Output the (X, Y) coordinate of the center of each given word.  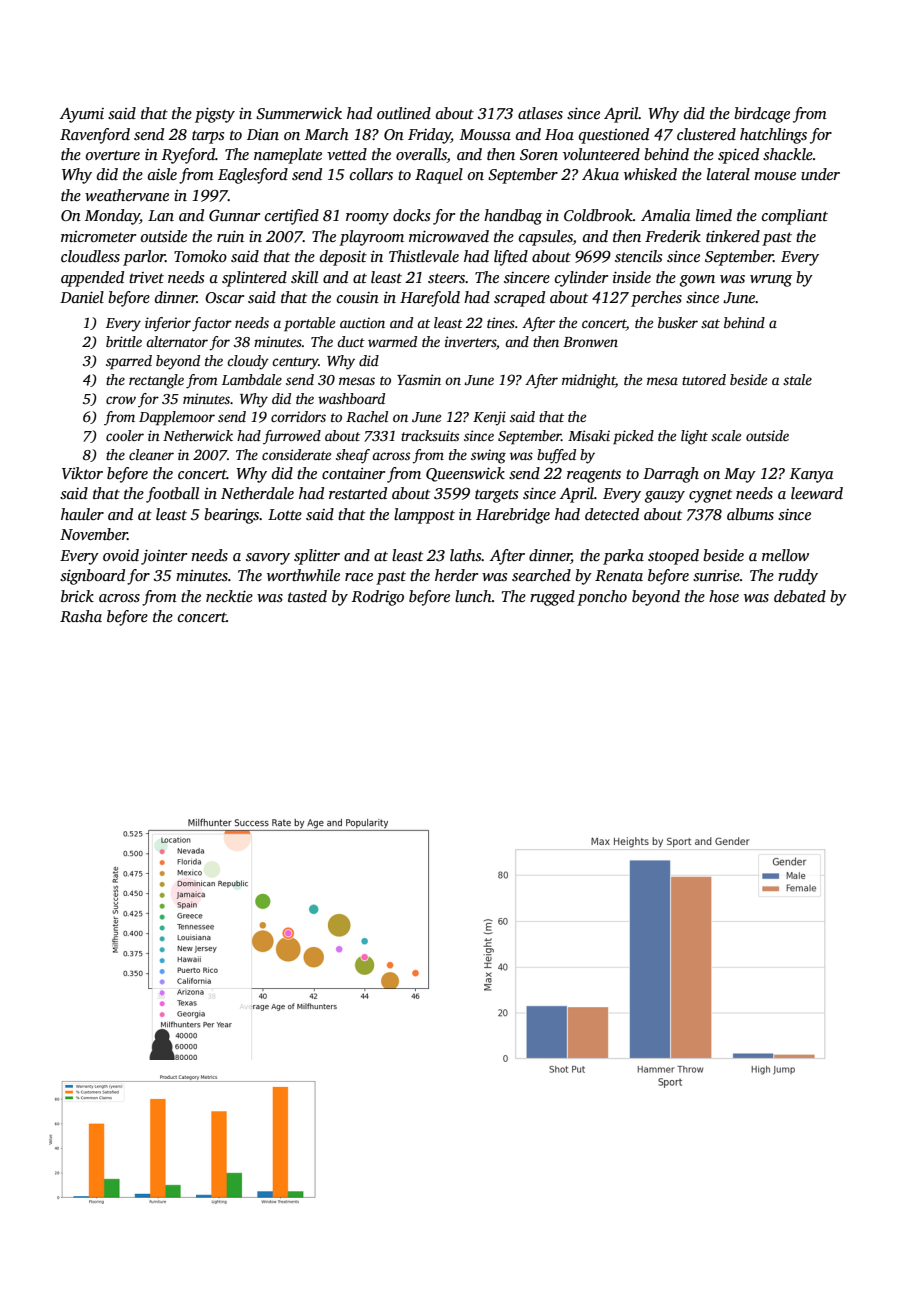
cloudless (90, 256)
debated (800, 596)
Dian (263, 134)
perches (656, 299)
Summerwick (299, 113)
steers (446, 278)
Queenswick (465, 474)
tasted (307, 596)
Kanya (811, 475)
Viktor (82, 473)
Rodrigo (378, 598)
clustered (706, 134)
